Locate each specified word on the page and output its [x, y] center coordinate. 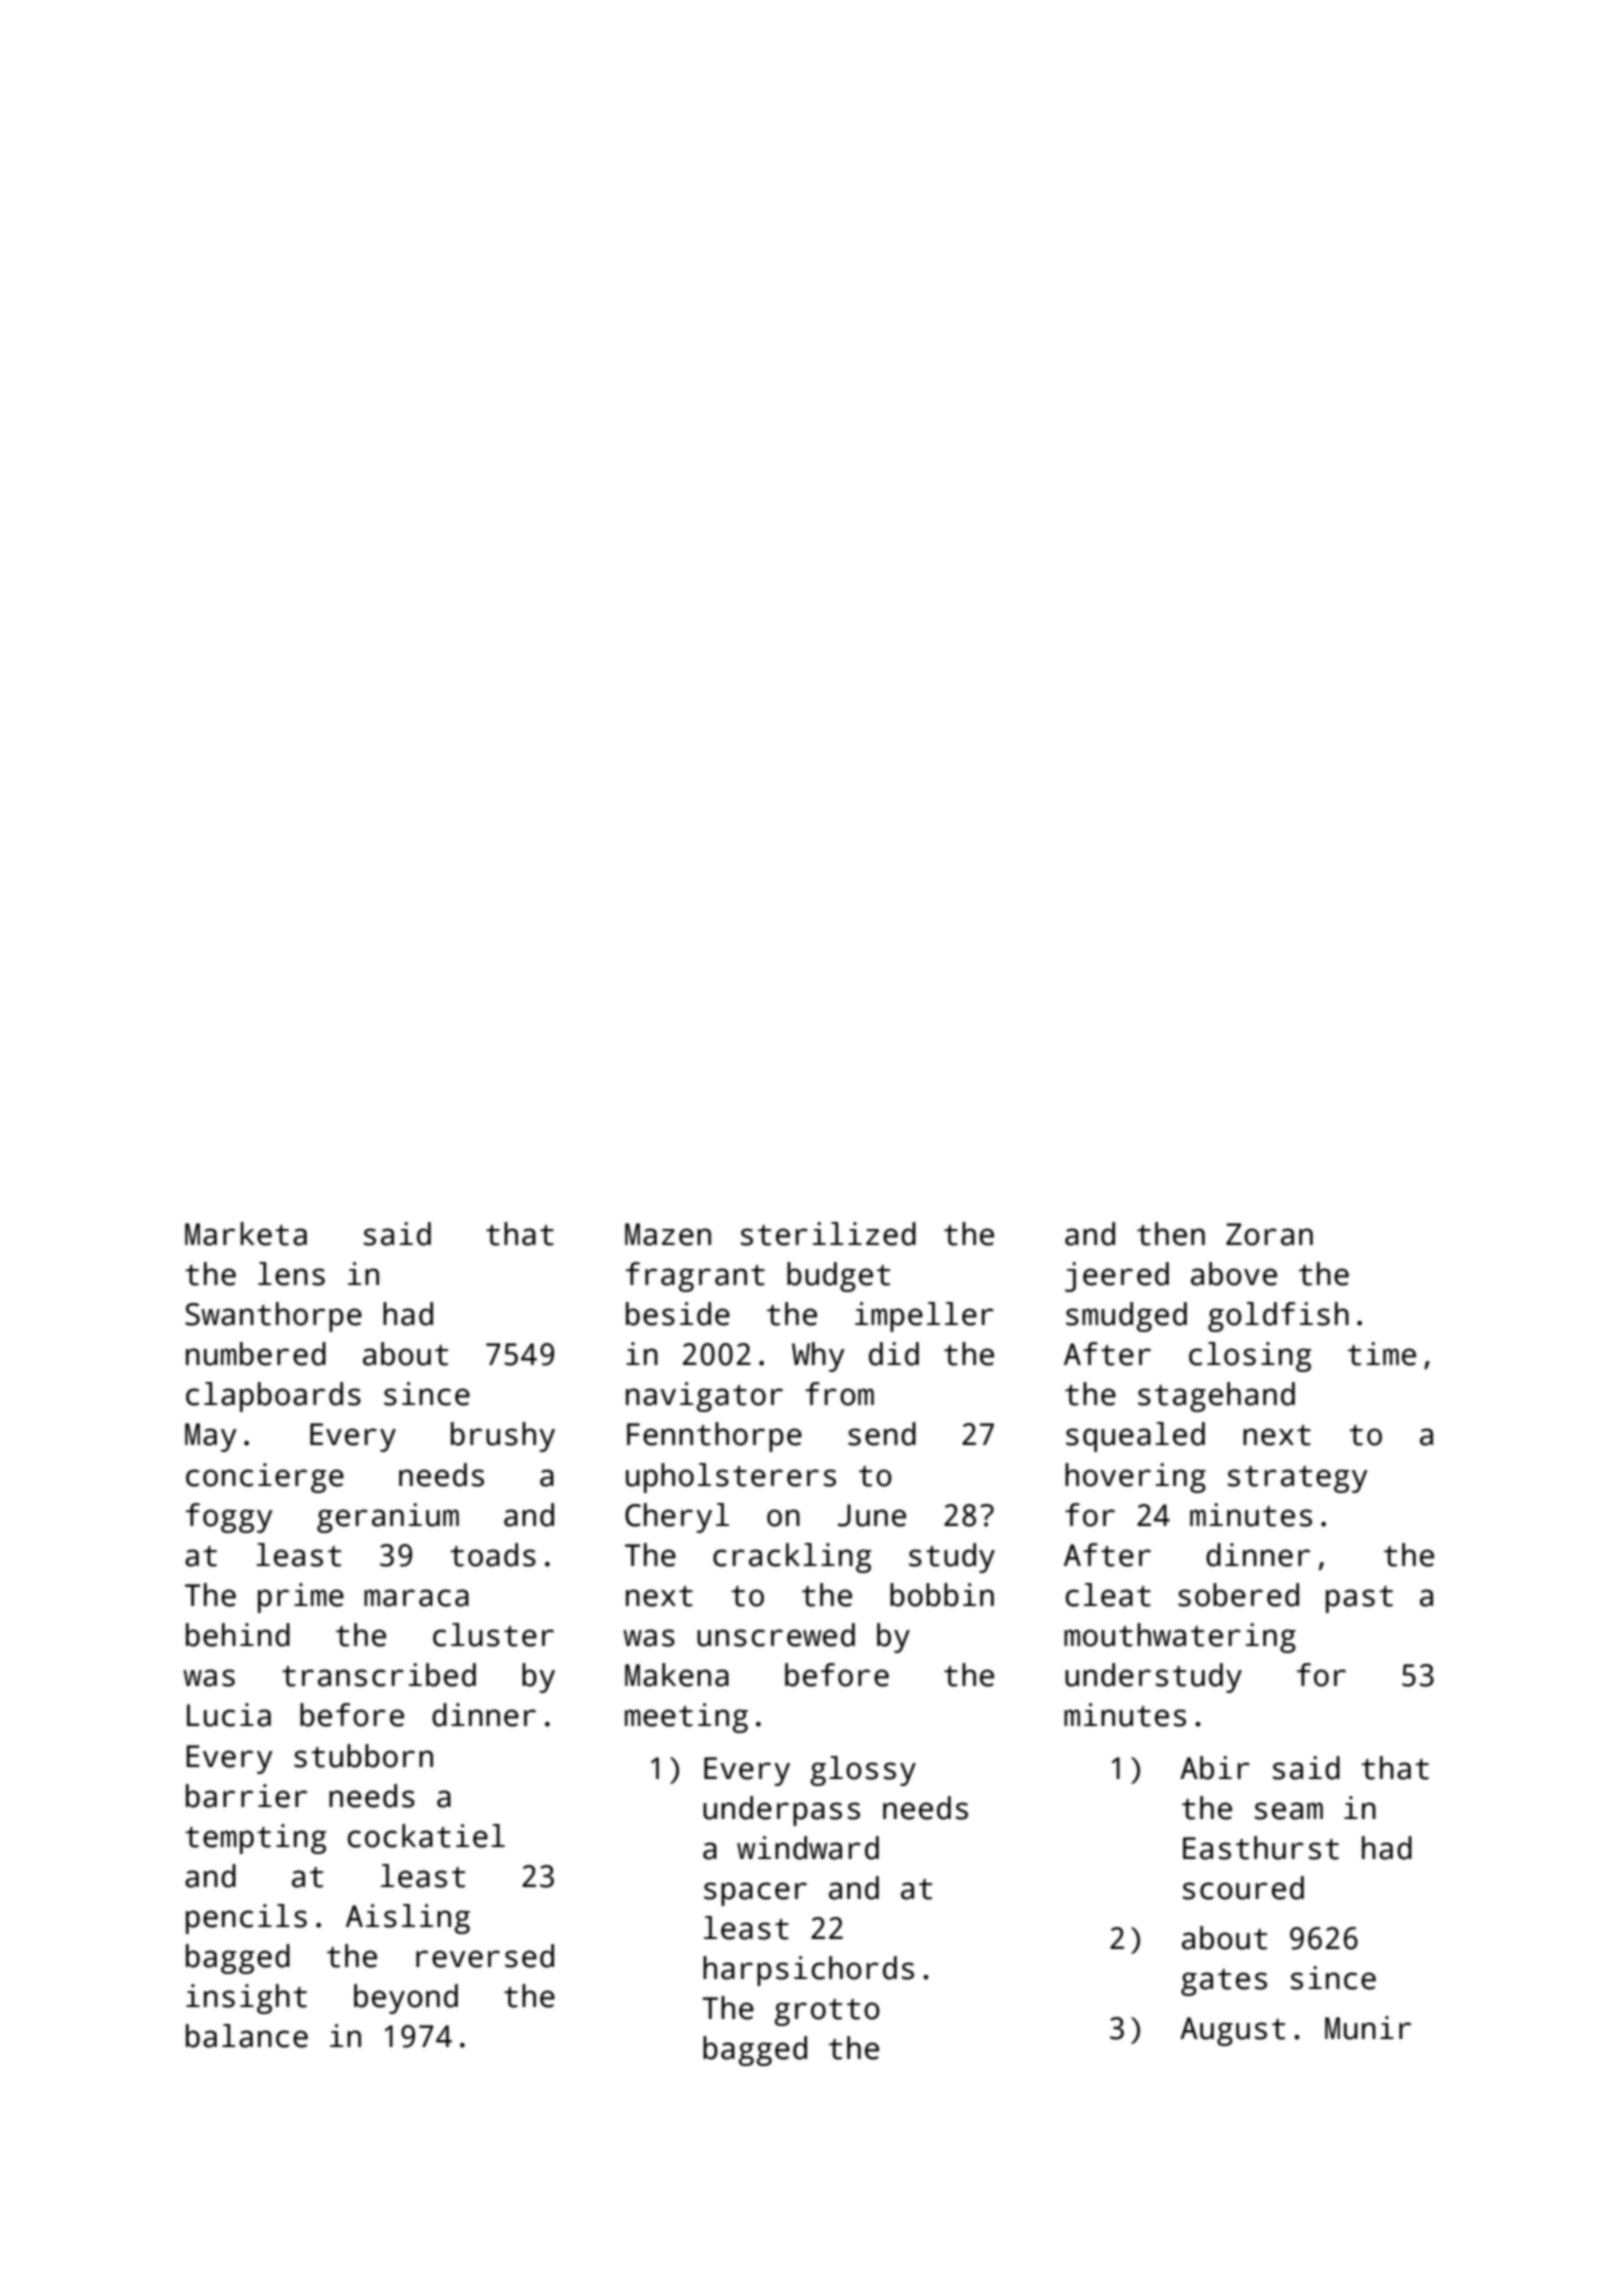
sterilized [828, 1234]
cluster [493, 1635]
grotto [827, 2012]
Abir [1215, 1768]
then [1171, 1234]
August [1232, 2031]
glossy [863, 1771]
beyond [406, 1999]
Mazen [668, 1234]
